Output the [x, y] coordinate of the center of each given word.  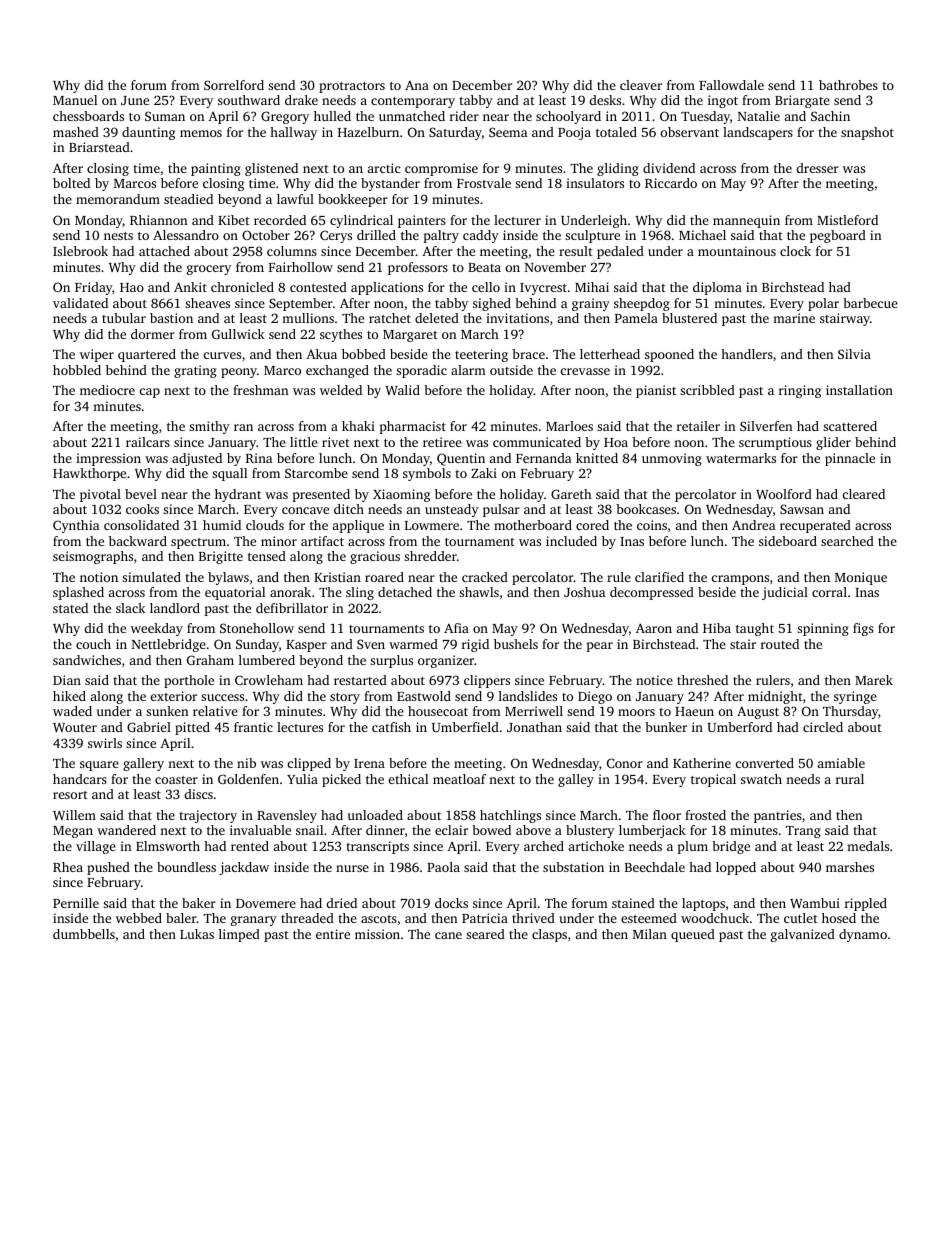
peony [239, 373]
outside [511, 370]
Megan [73, 832]
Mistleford [847, 220]
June [135, 100]
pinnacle [850, 459]
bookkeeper [353, 200]
